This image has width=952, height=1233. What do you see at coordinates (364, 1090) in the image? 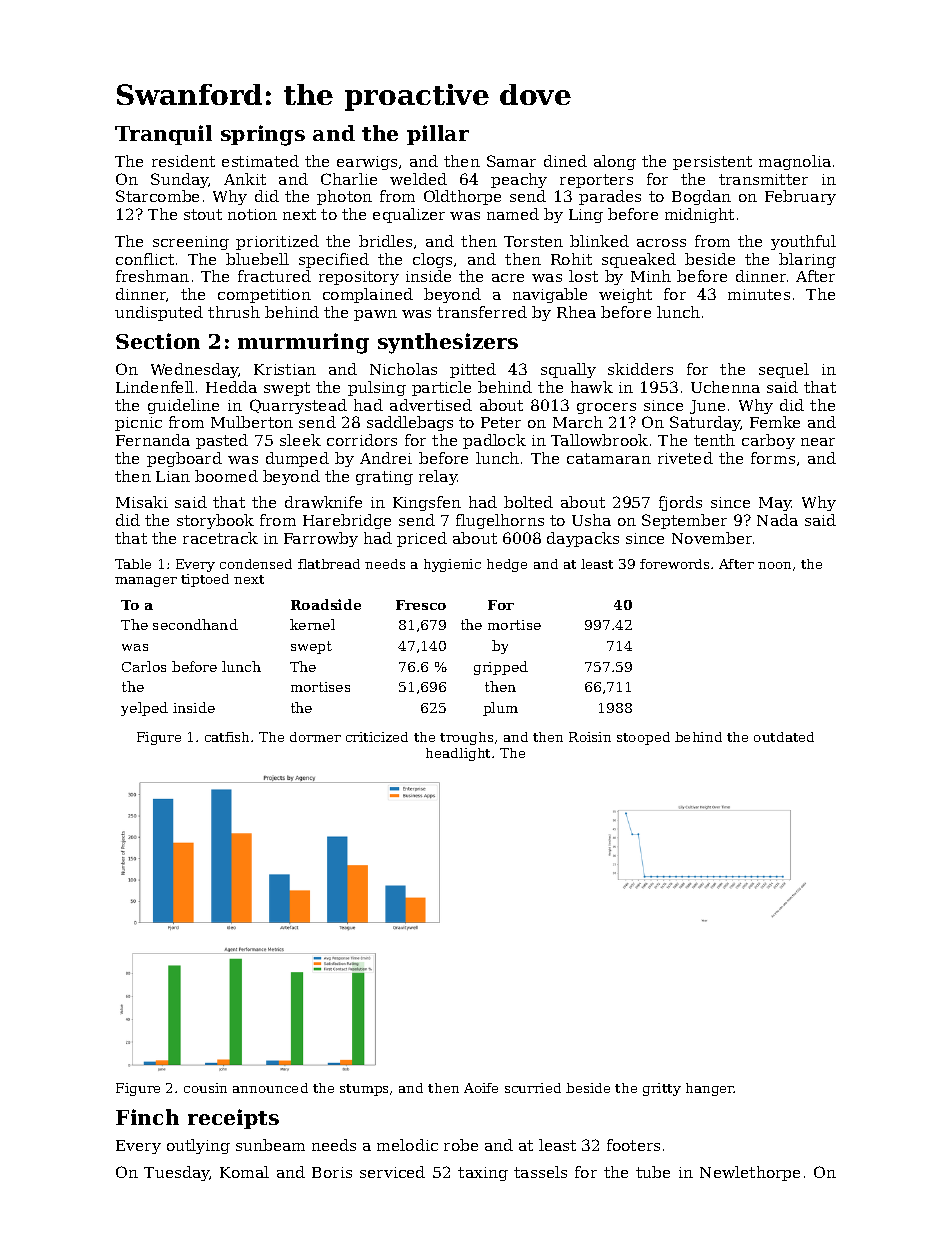
I see `stumps` at bounding box center [364, 1090].
